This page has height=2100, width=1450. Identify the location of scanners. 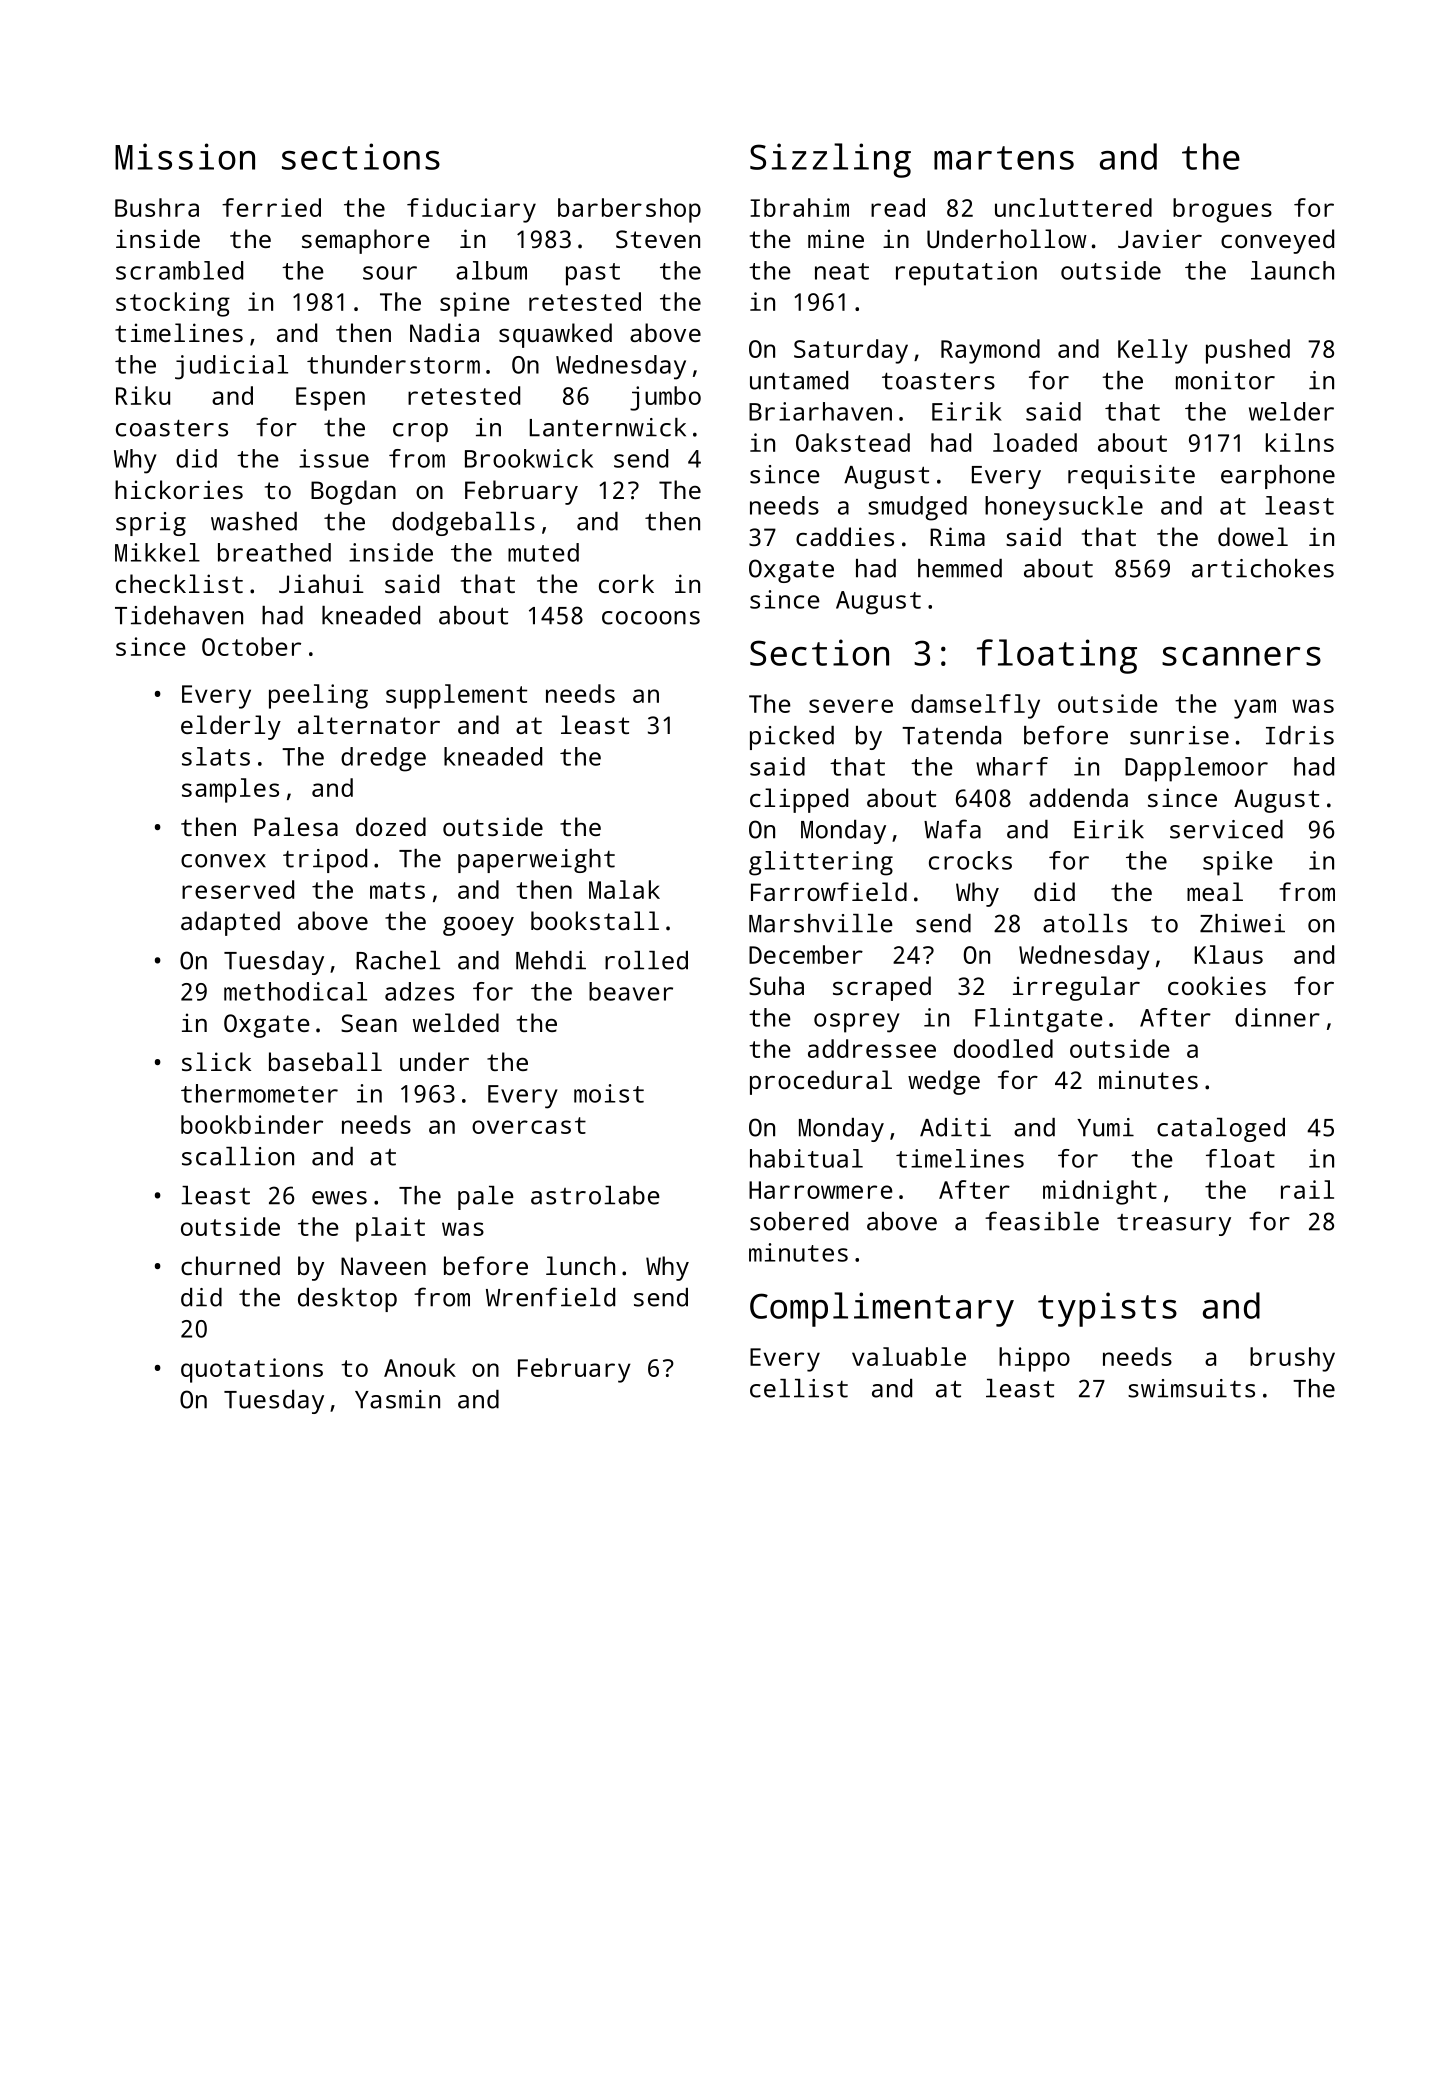
(1241, 656).
